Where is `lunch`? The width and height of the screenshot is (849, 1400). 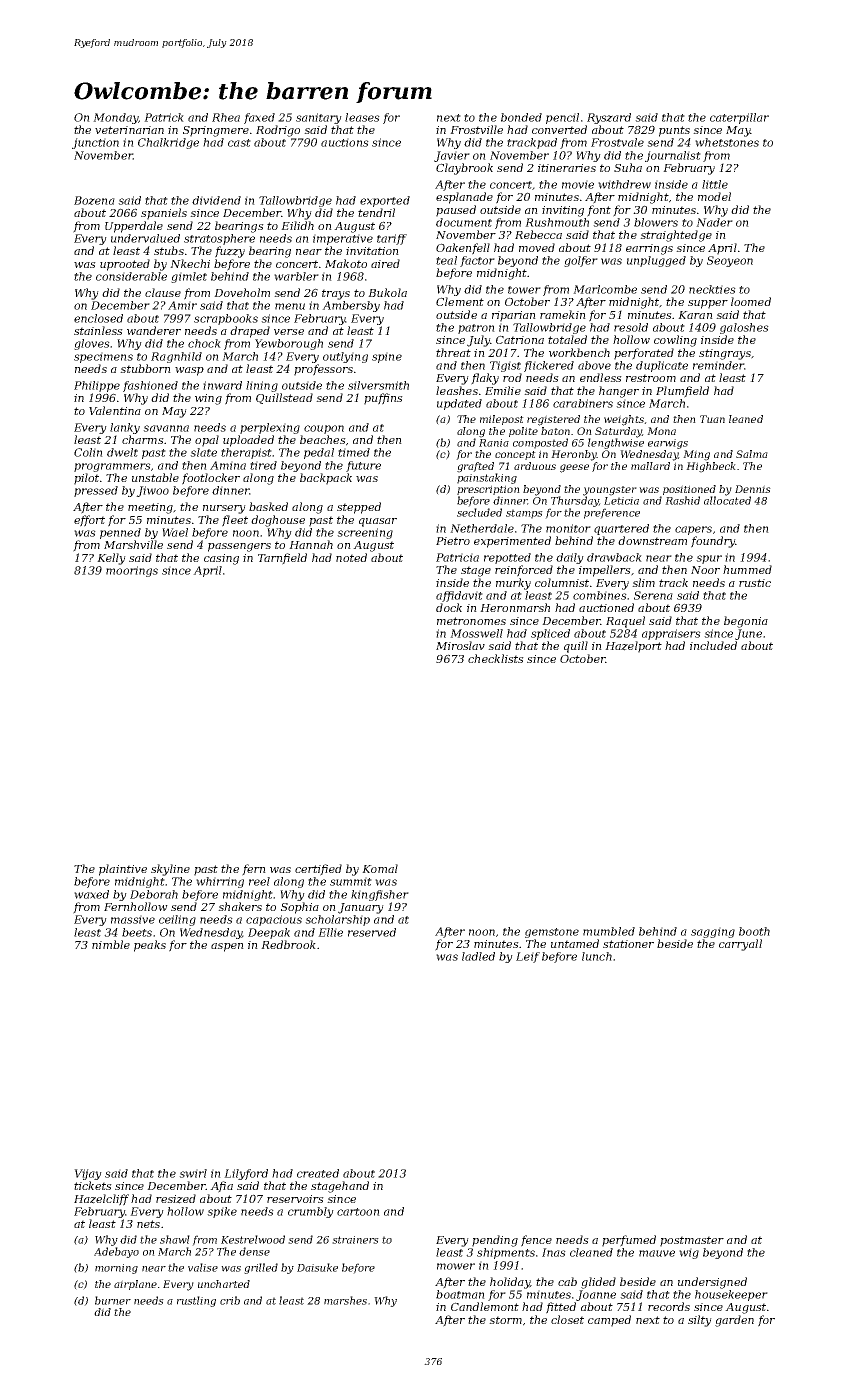 lunch is located at coordinates (597, 956).
